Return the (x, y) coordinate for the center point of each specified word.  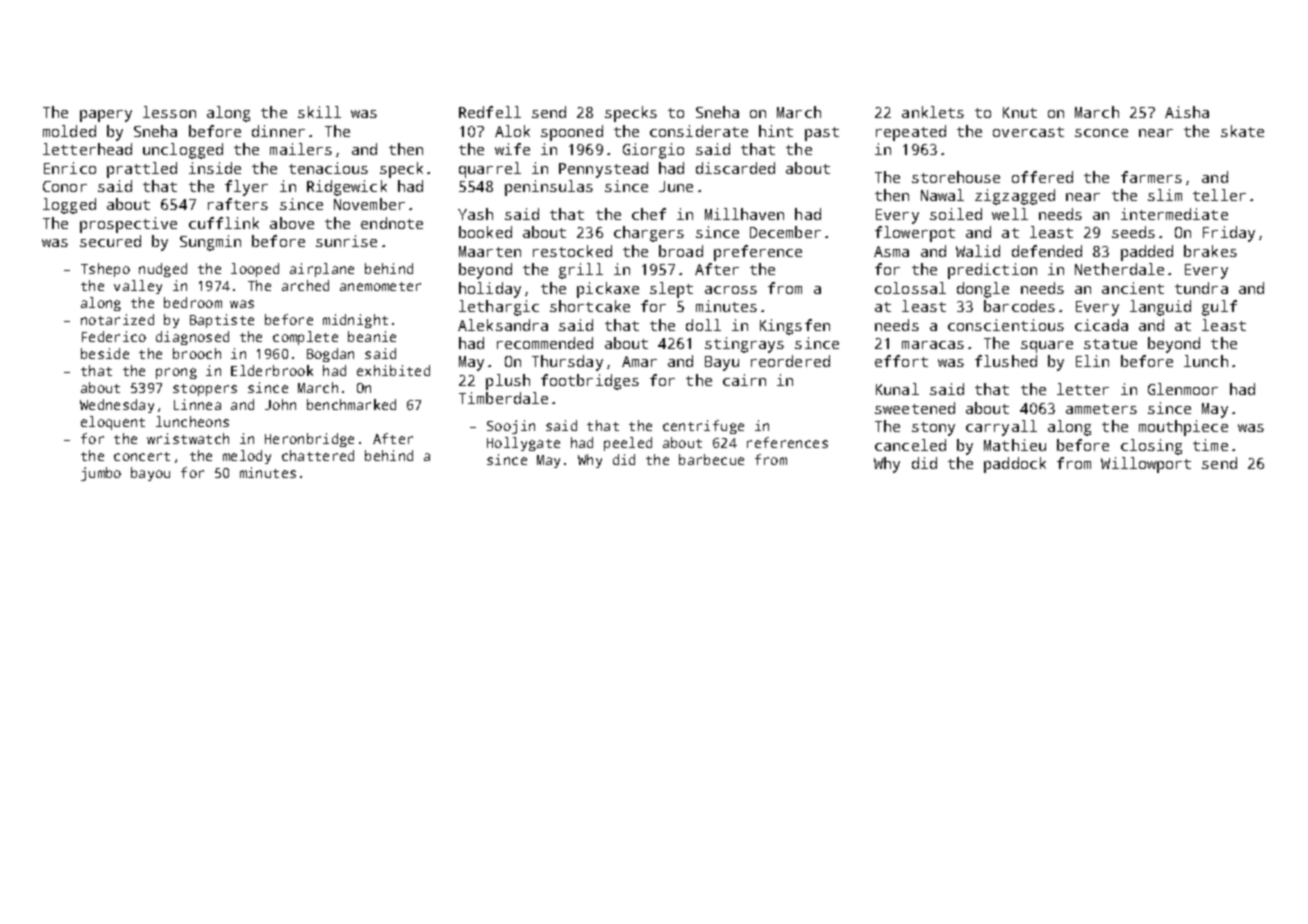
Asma (891, 251)
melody (247, 457)
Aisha (1187, 112)
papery (106, 116)
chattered (318, 455)
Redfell (490, 112)
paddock (1015, 465)
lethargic (499, 308)
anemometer (380, 286)
